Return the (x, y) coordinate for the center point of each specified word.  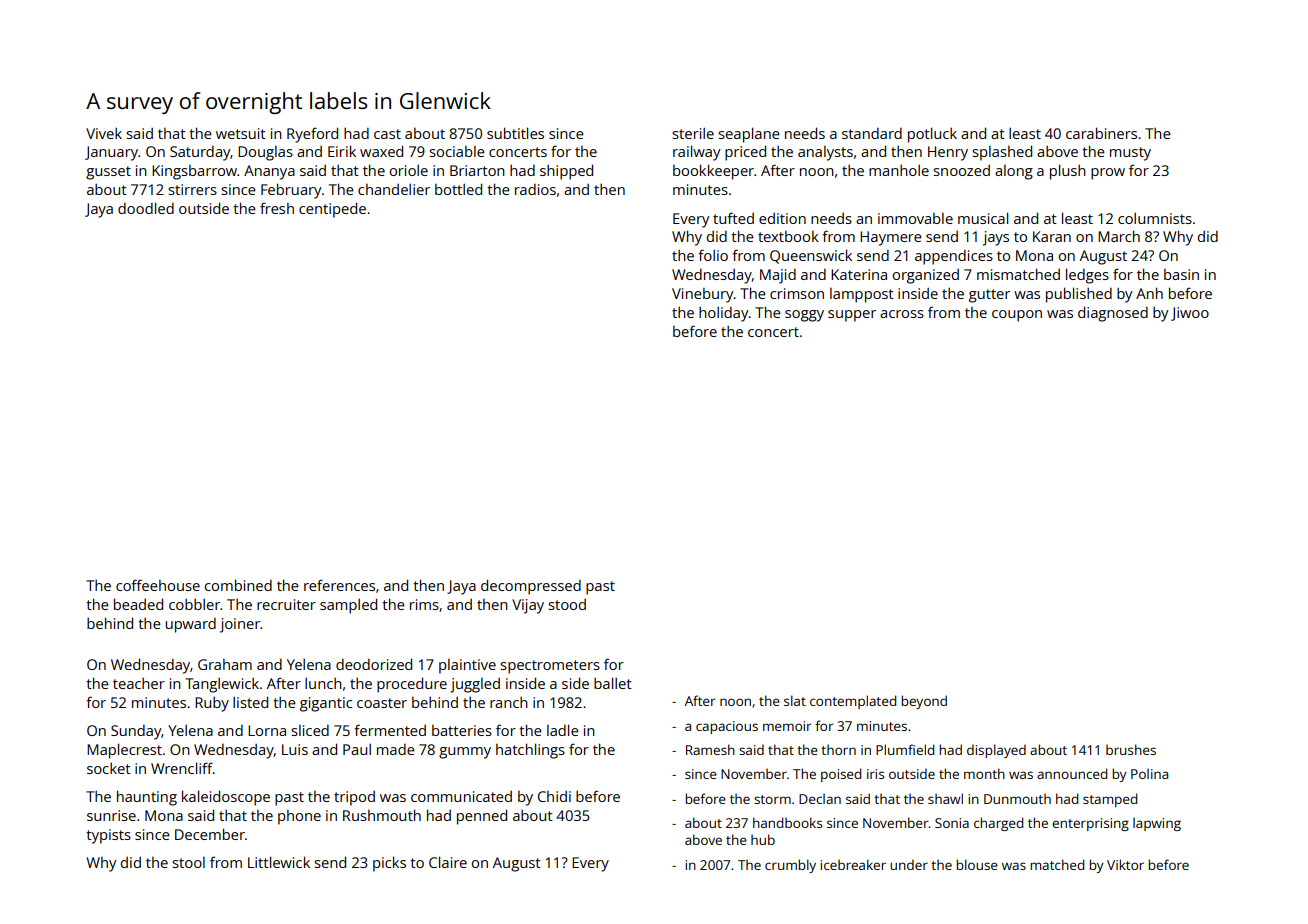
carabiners (1101, 133)
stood (567, 604)
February (291, 191)
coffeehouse (158, 585)
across (902, 314)
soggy (804, 316)
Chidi (554, 796)
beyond (924, 702)
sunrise (111, 815)
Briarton (477, 170)
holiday (724, 314)
